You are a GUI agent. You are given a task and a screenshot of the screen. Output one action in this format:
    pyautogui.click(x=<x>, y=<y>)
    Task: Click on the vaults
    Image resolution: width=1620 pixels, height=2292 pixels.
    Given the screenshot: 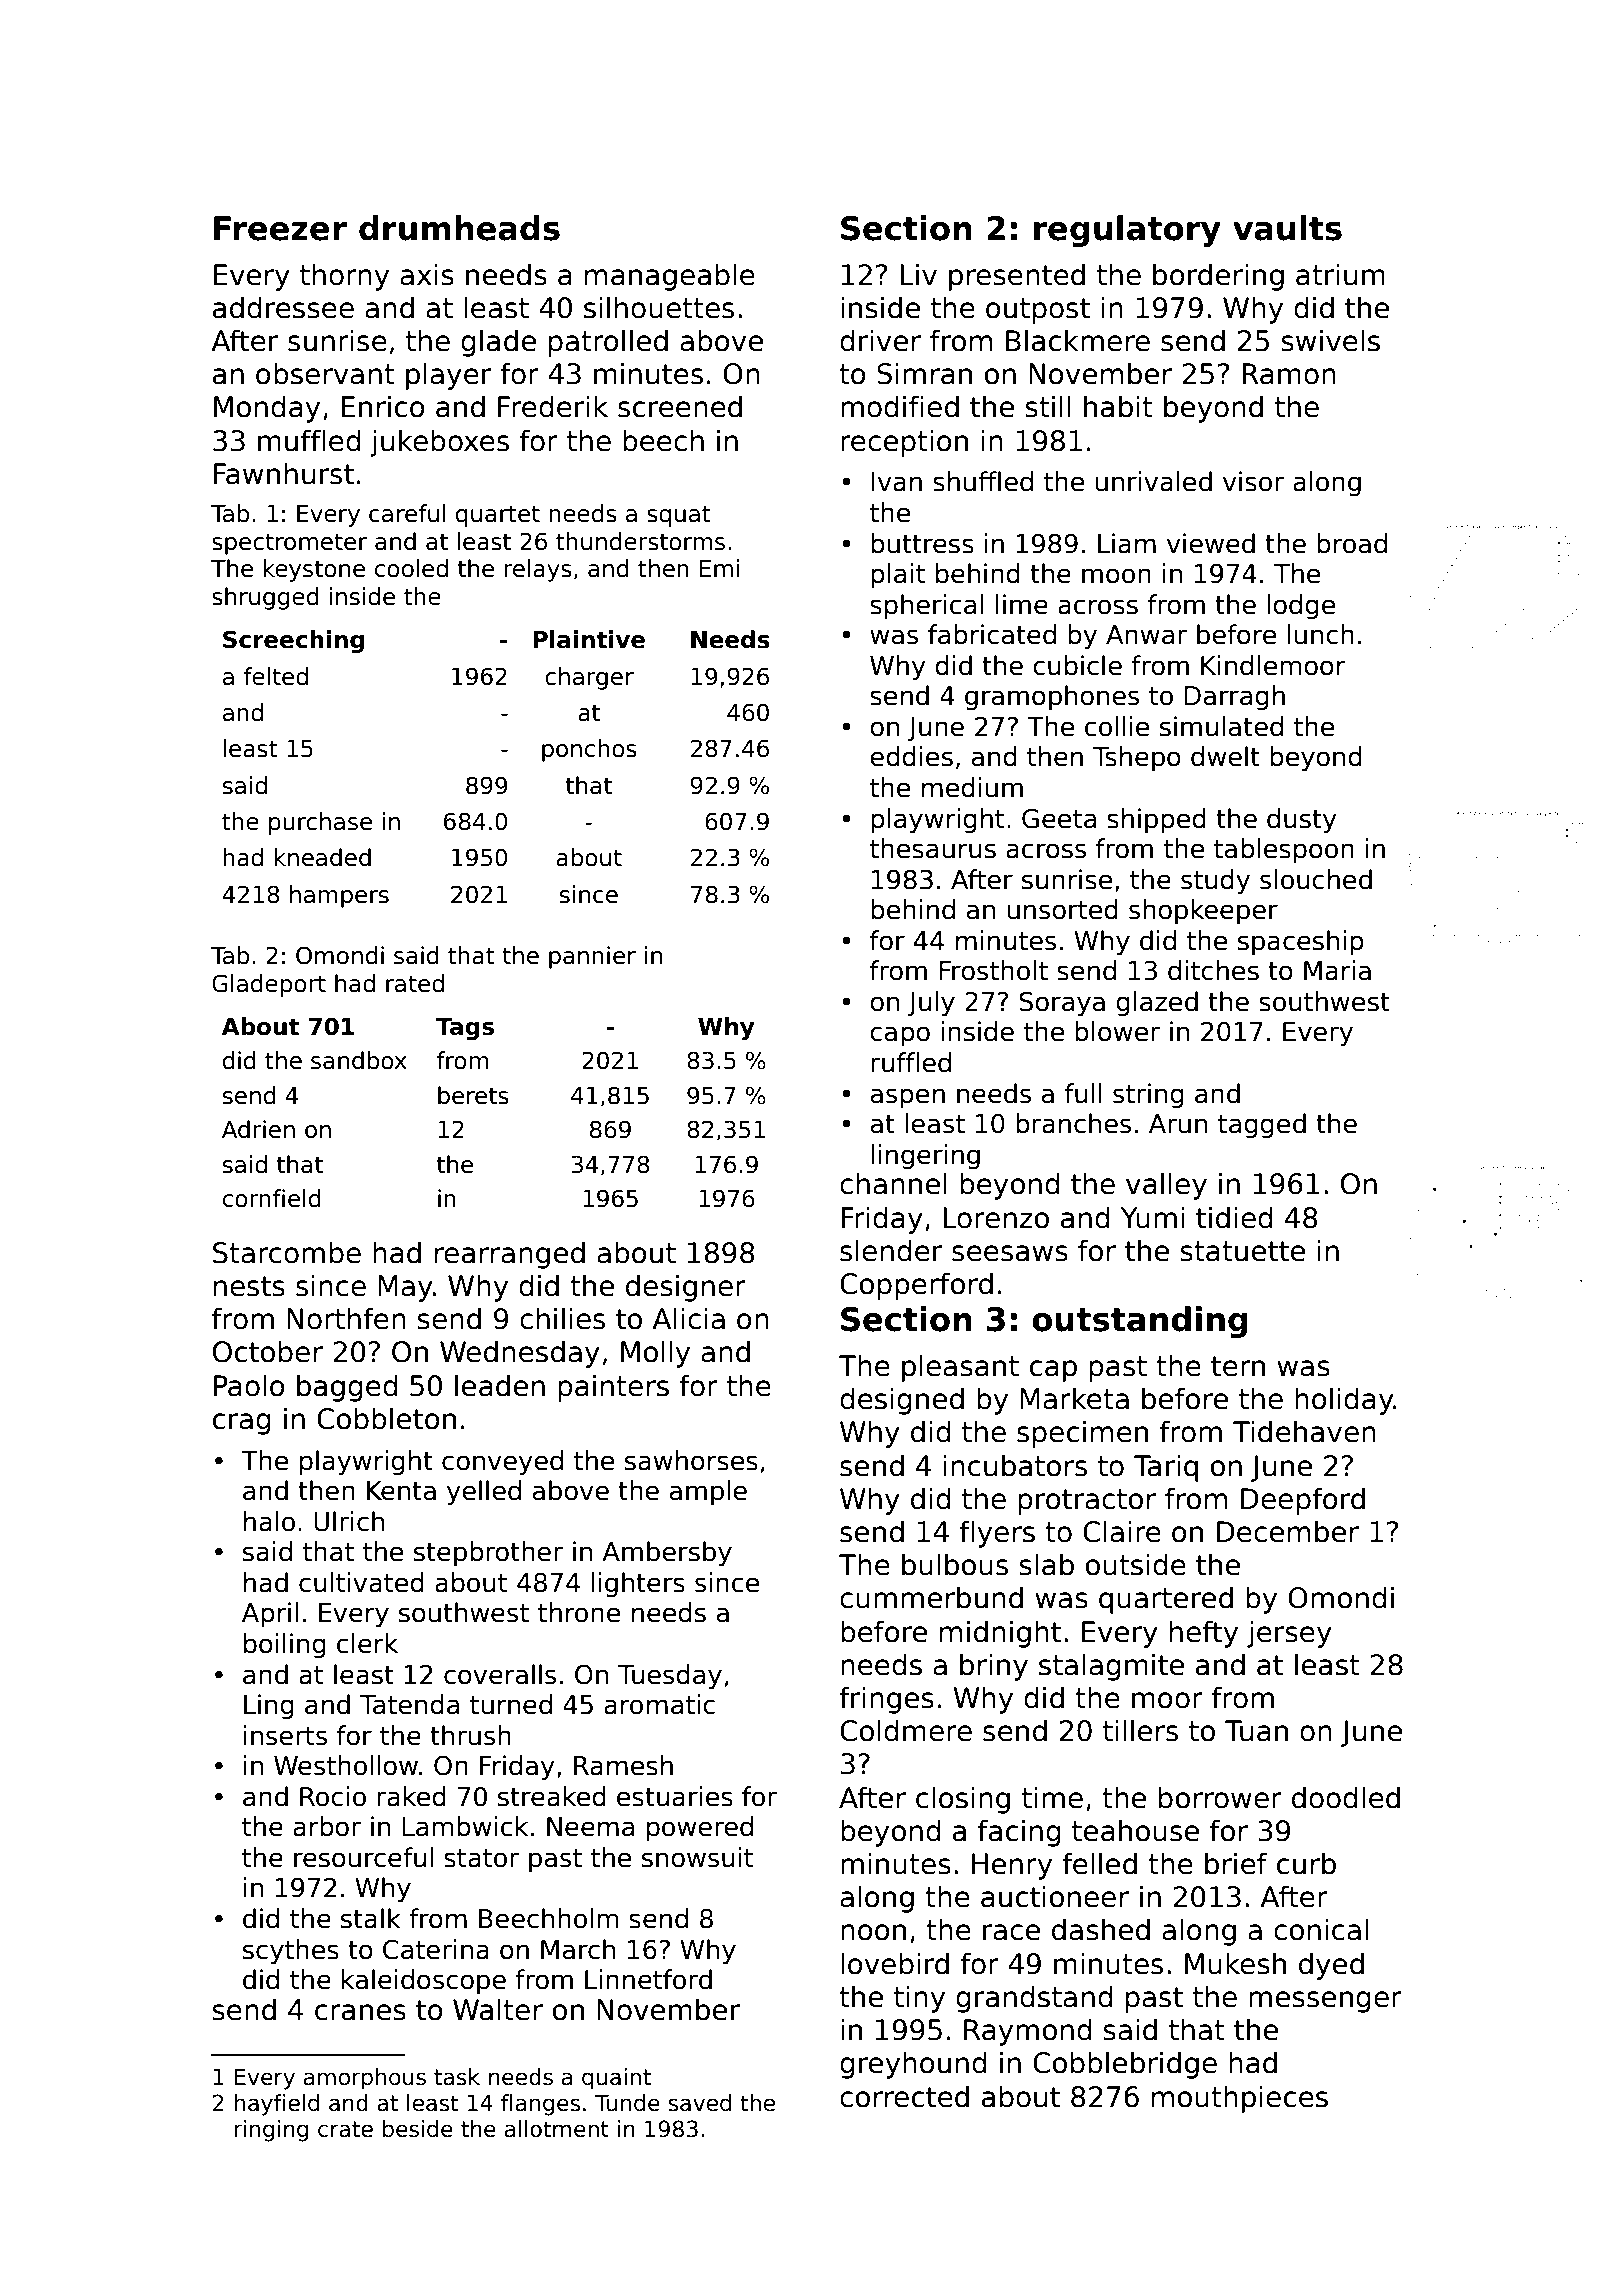 What is the action you would take?
    pyautogui.click(x=1287, y=228)
